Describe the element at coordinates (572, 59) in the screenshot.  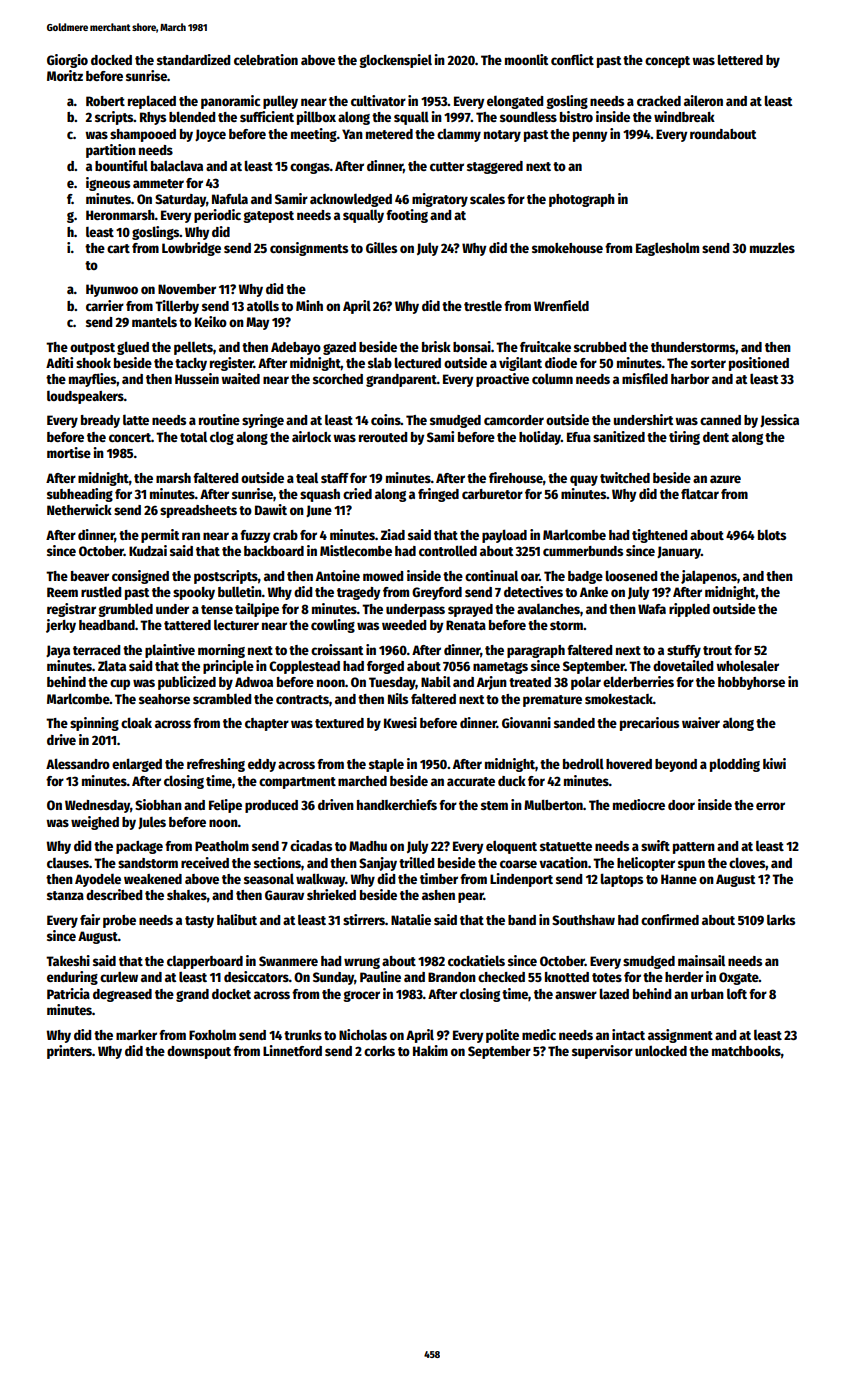
I see `conflict` at that location.
